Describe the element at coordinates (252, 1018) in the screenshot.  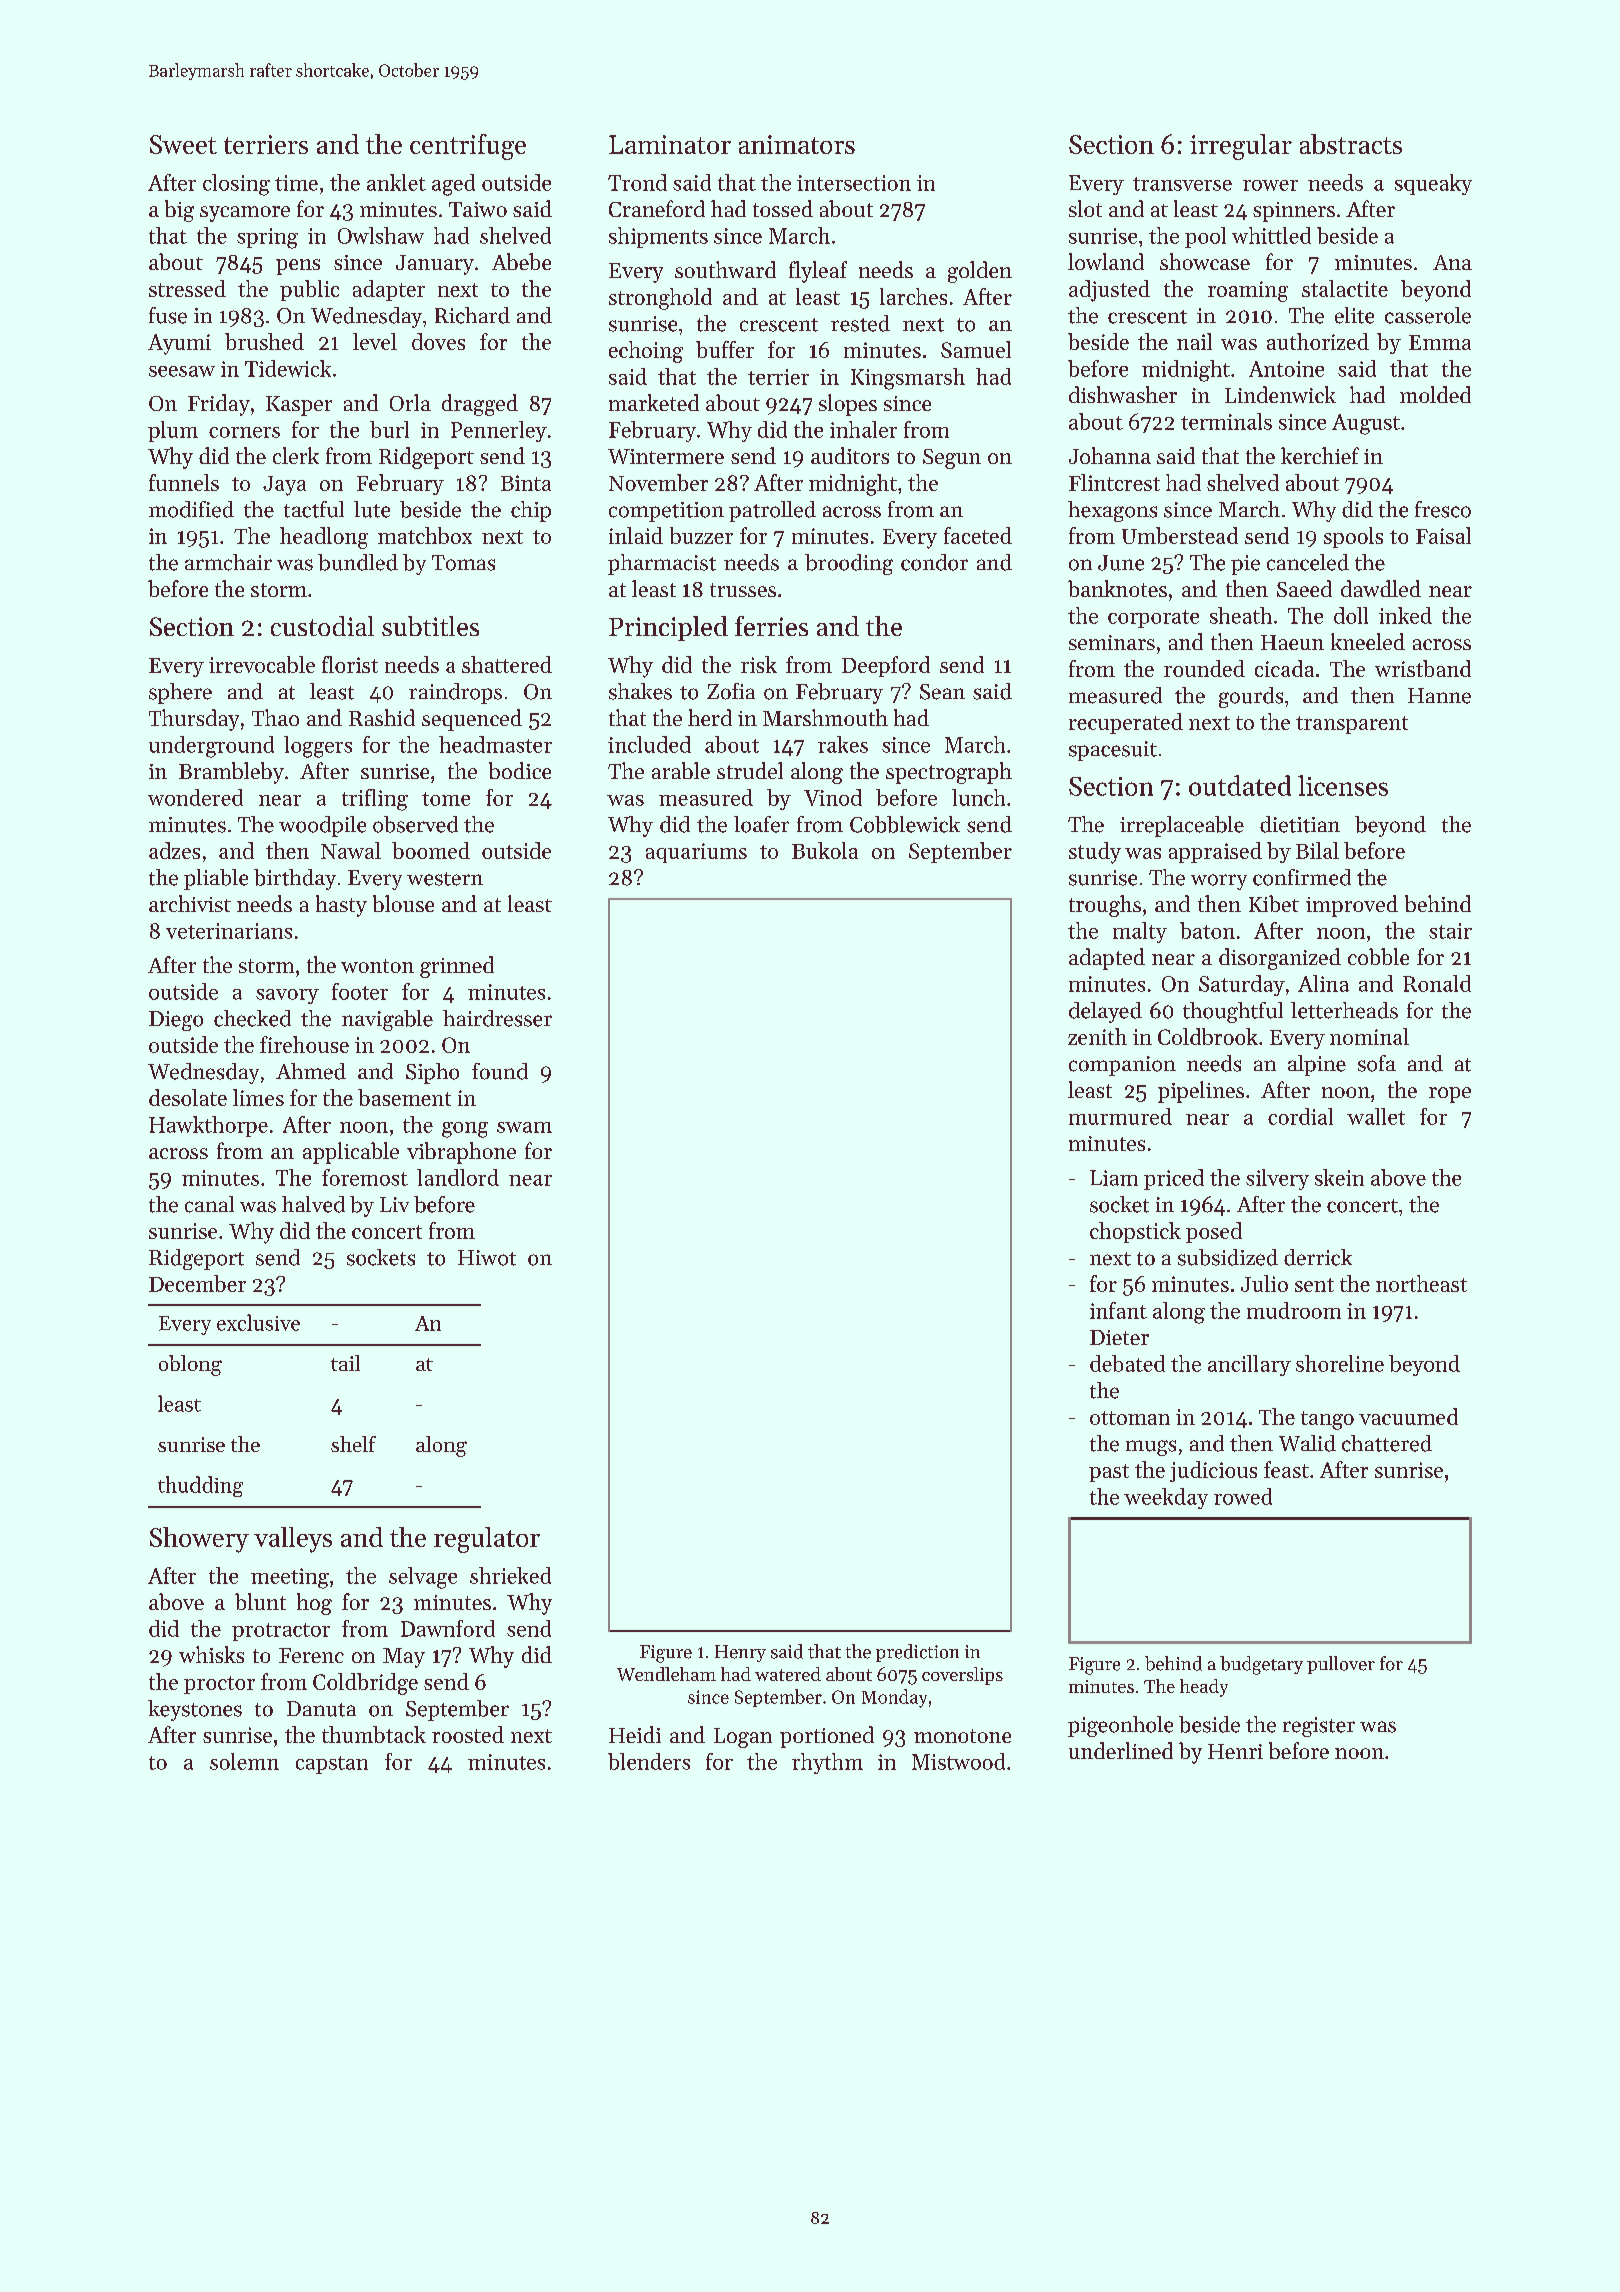
I see `checked` at that location.
